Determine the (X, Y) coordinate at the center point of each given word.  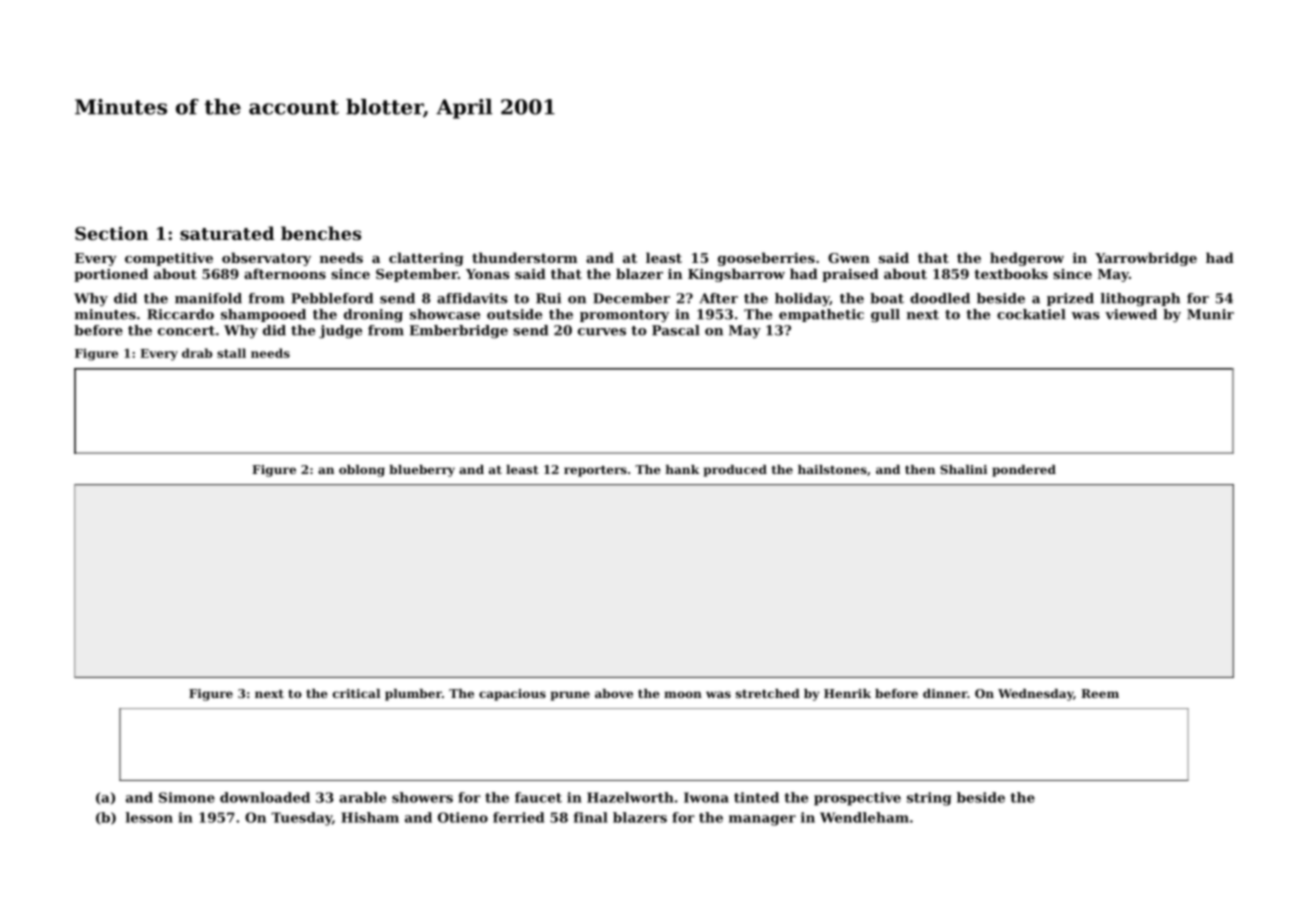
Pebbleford (332, 298)
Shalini (963, 469)
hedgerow (1027, 259)
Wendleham (864, 817)
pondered (1024, 471)
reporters (595, 471)
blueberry (422, 471)
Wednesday (1035, 695)
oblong (362, 471)
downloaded (265, 797)
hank (682, 469)
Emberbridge (459, 331)
